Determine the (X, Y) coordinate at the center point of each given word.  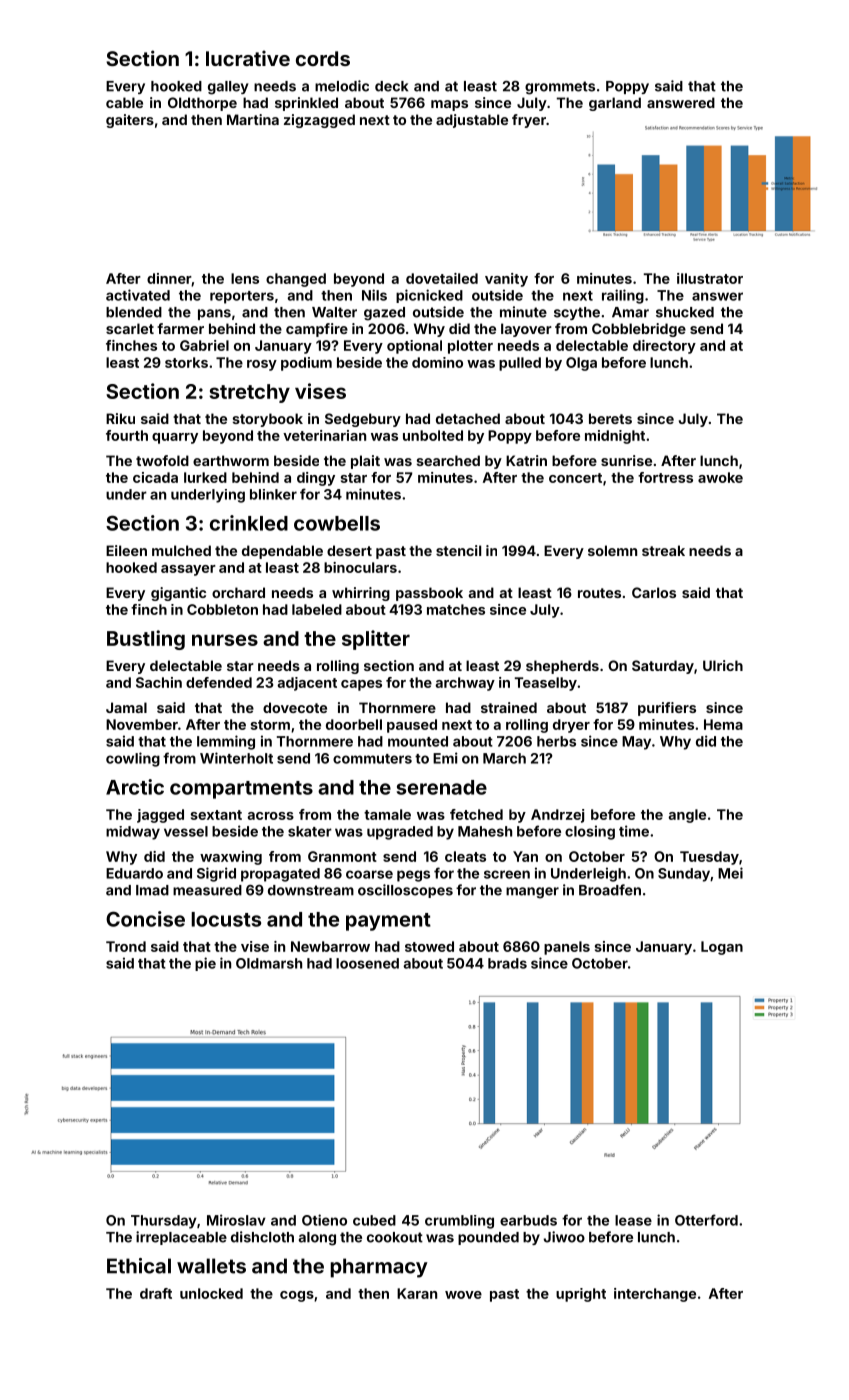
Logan (722, 948)
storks (186, 362)
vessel (186, 831)
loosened (367, 963)
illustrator (710, 278)
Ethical (139, 1266)
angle (687, 816)
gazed (384, 314)
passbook (429, 594)
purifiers (667, 709)
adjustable (472, 121)
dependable (282, 552)
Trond (126, 946)
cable (124, 102)
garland (615, 104)
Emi (445, 758)
